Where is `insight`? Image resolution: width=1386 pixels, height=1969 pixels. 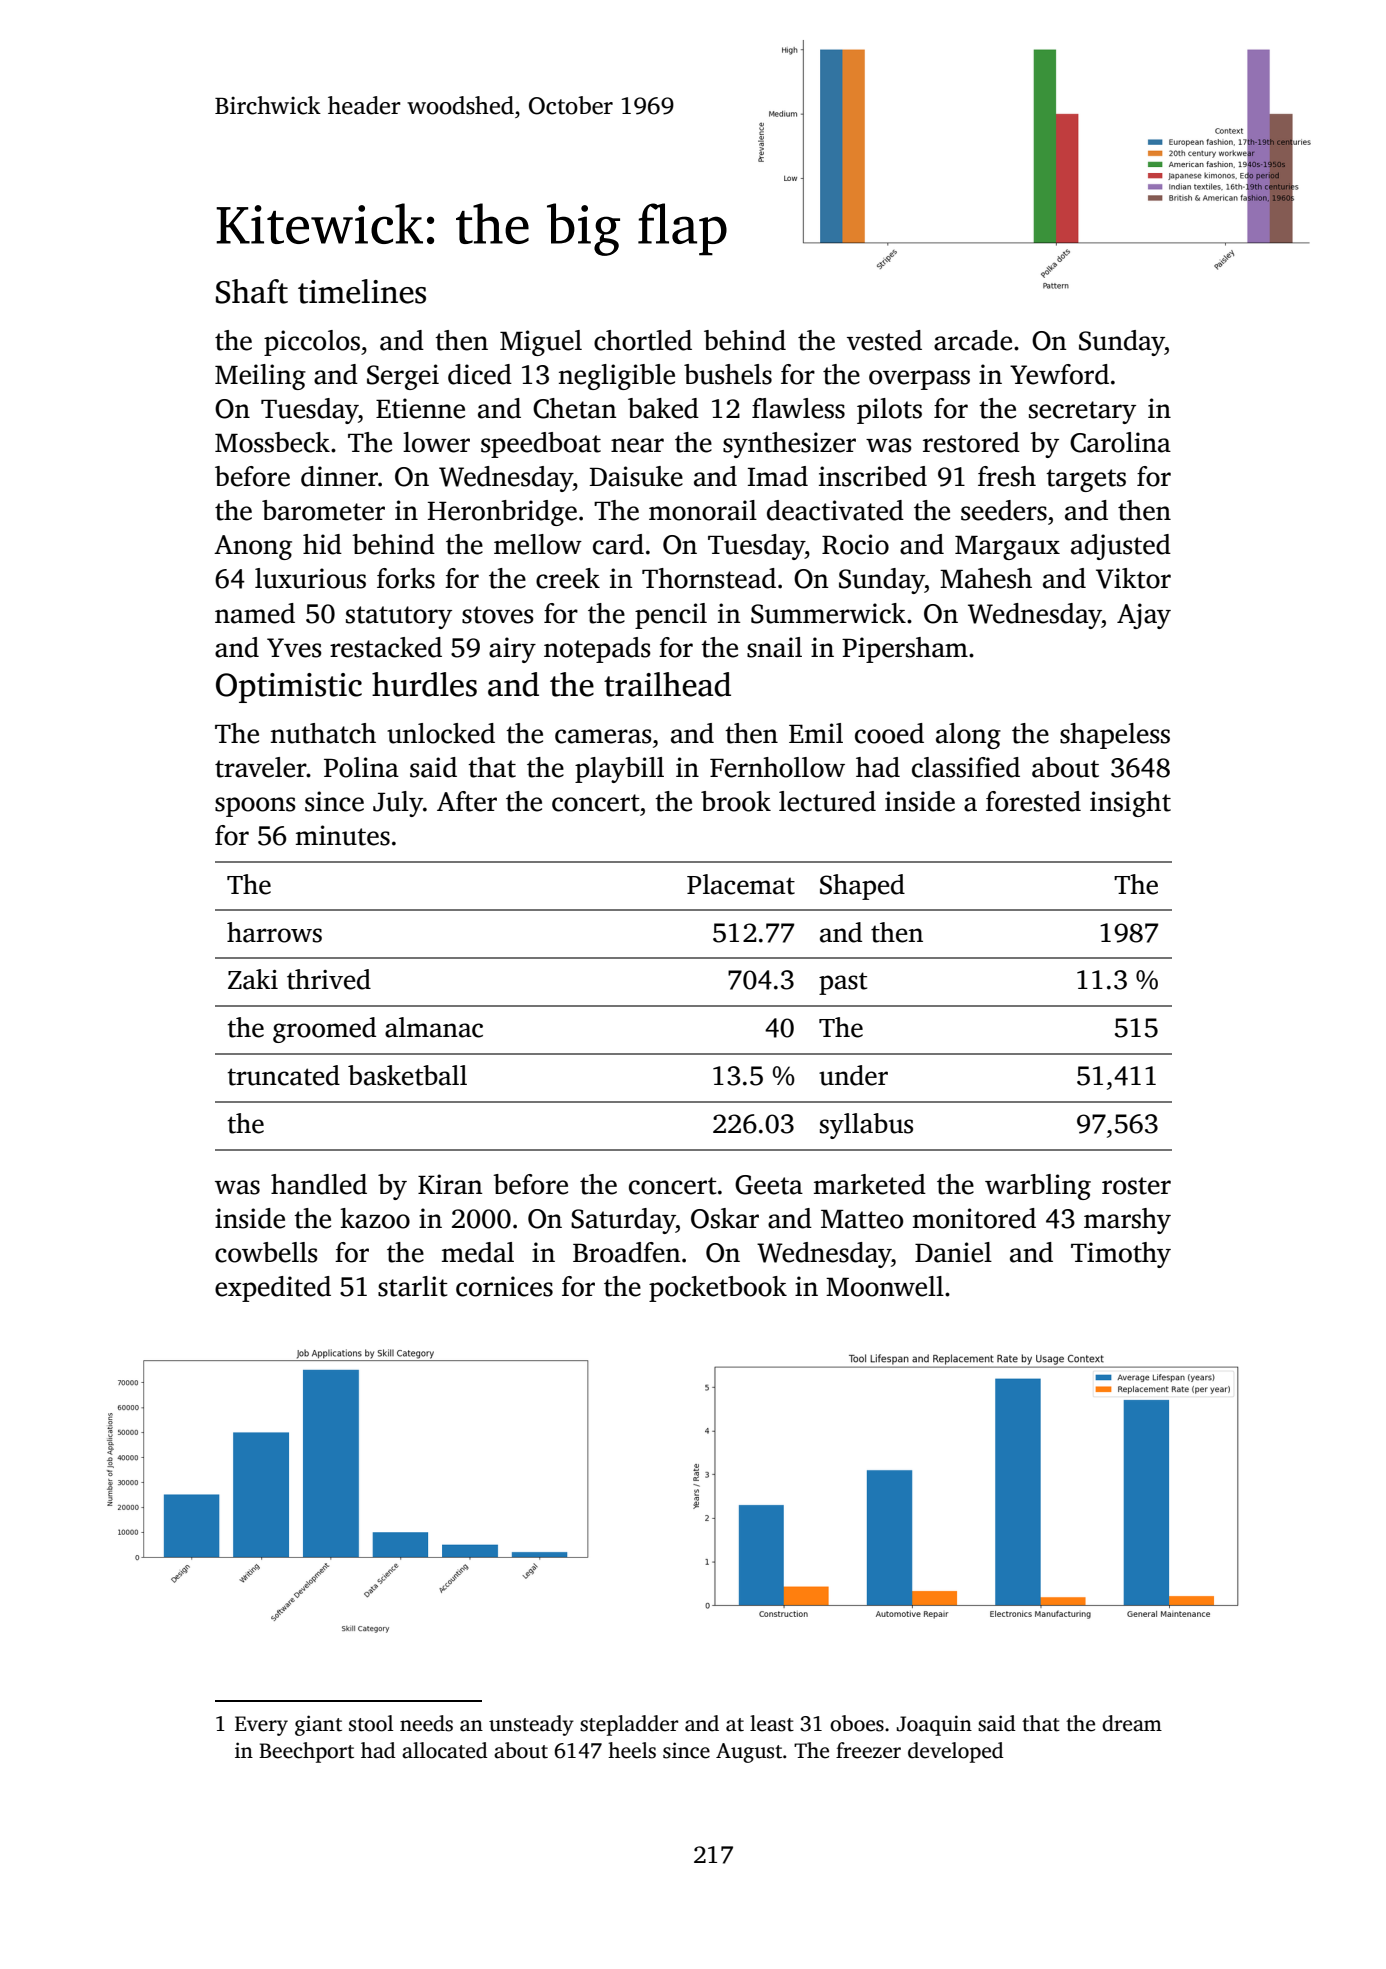 insight is located at coordinates (1130, 804).
